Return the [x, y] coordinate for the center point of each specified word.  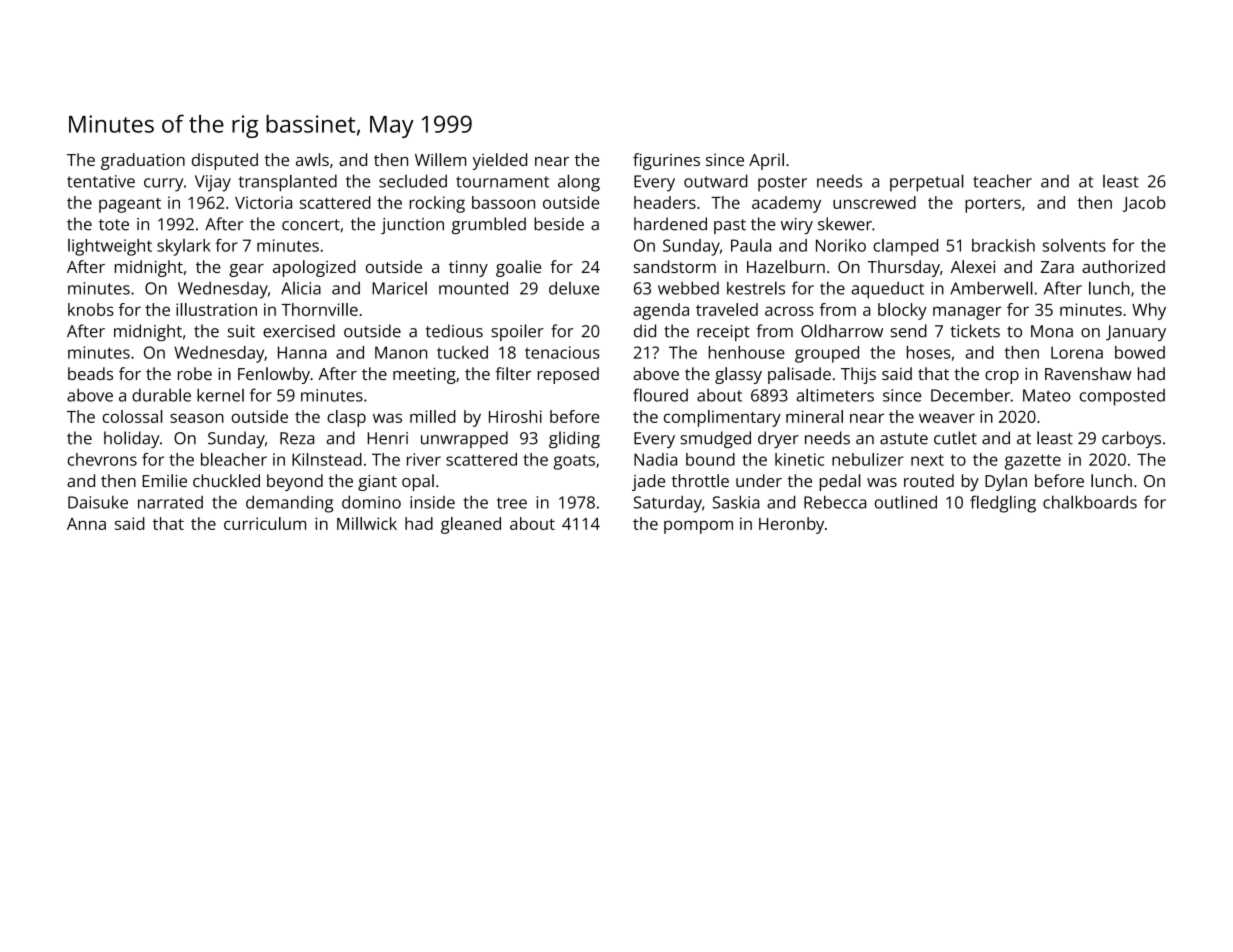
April [766, 161]
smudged [715, 439]
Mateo [1047, 395]
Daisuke [98, 502]
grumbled [489, 225]
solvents [1074, 245]
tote [114, 225]
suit [241, 331]
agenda [661, 311]
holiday [131, 439]
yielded [500, 161]
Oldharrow [842, 331]
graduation [143, 161]
